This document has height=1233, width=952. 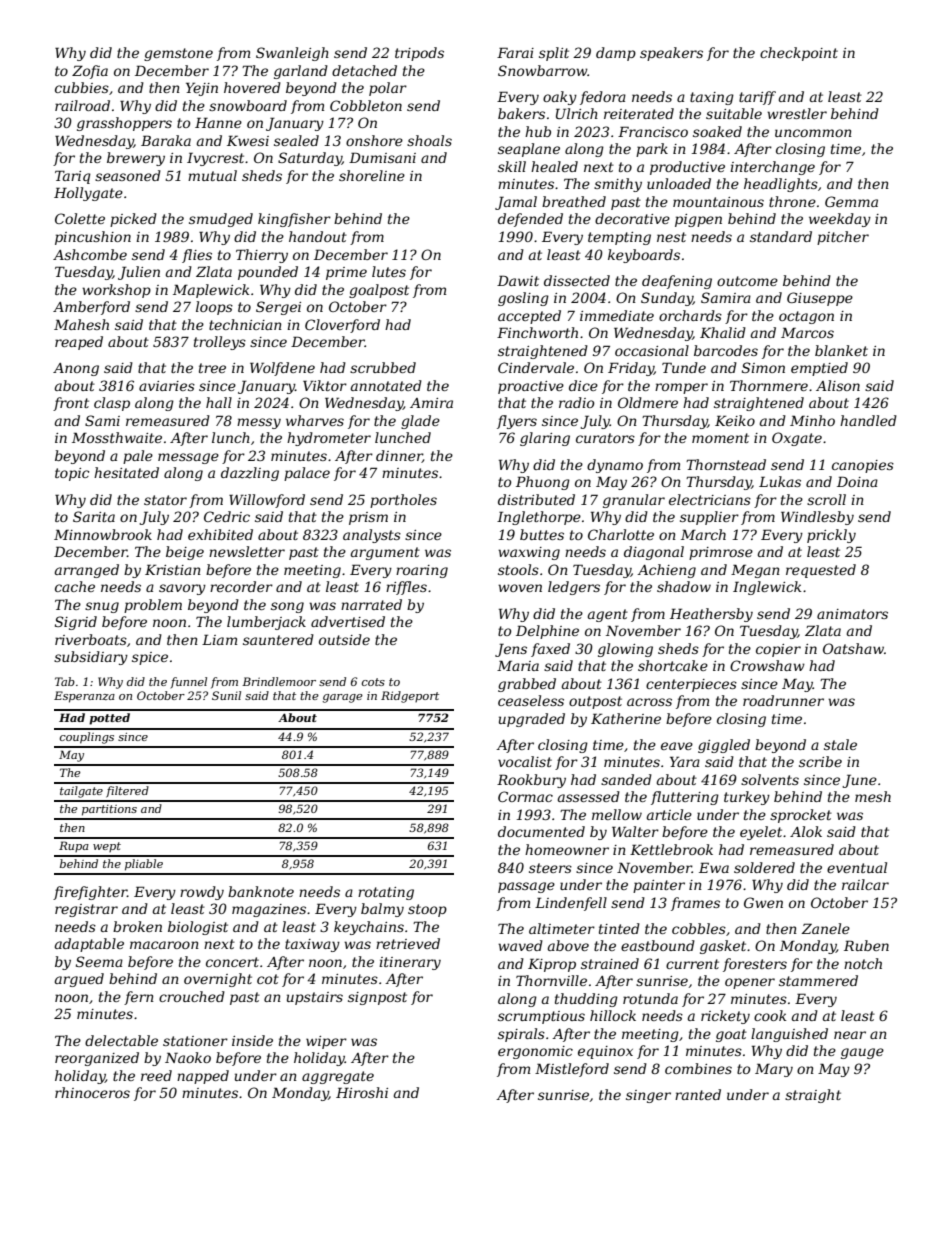 What do you see at coordinates (166, 140) in the document?
I see `Baraka` at bounding box center [166, 140].
